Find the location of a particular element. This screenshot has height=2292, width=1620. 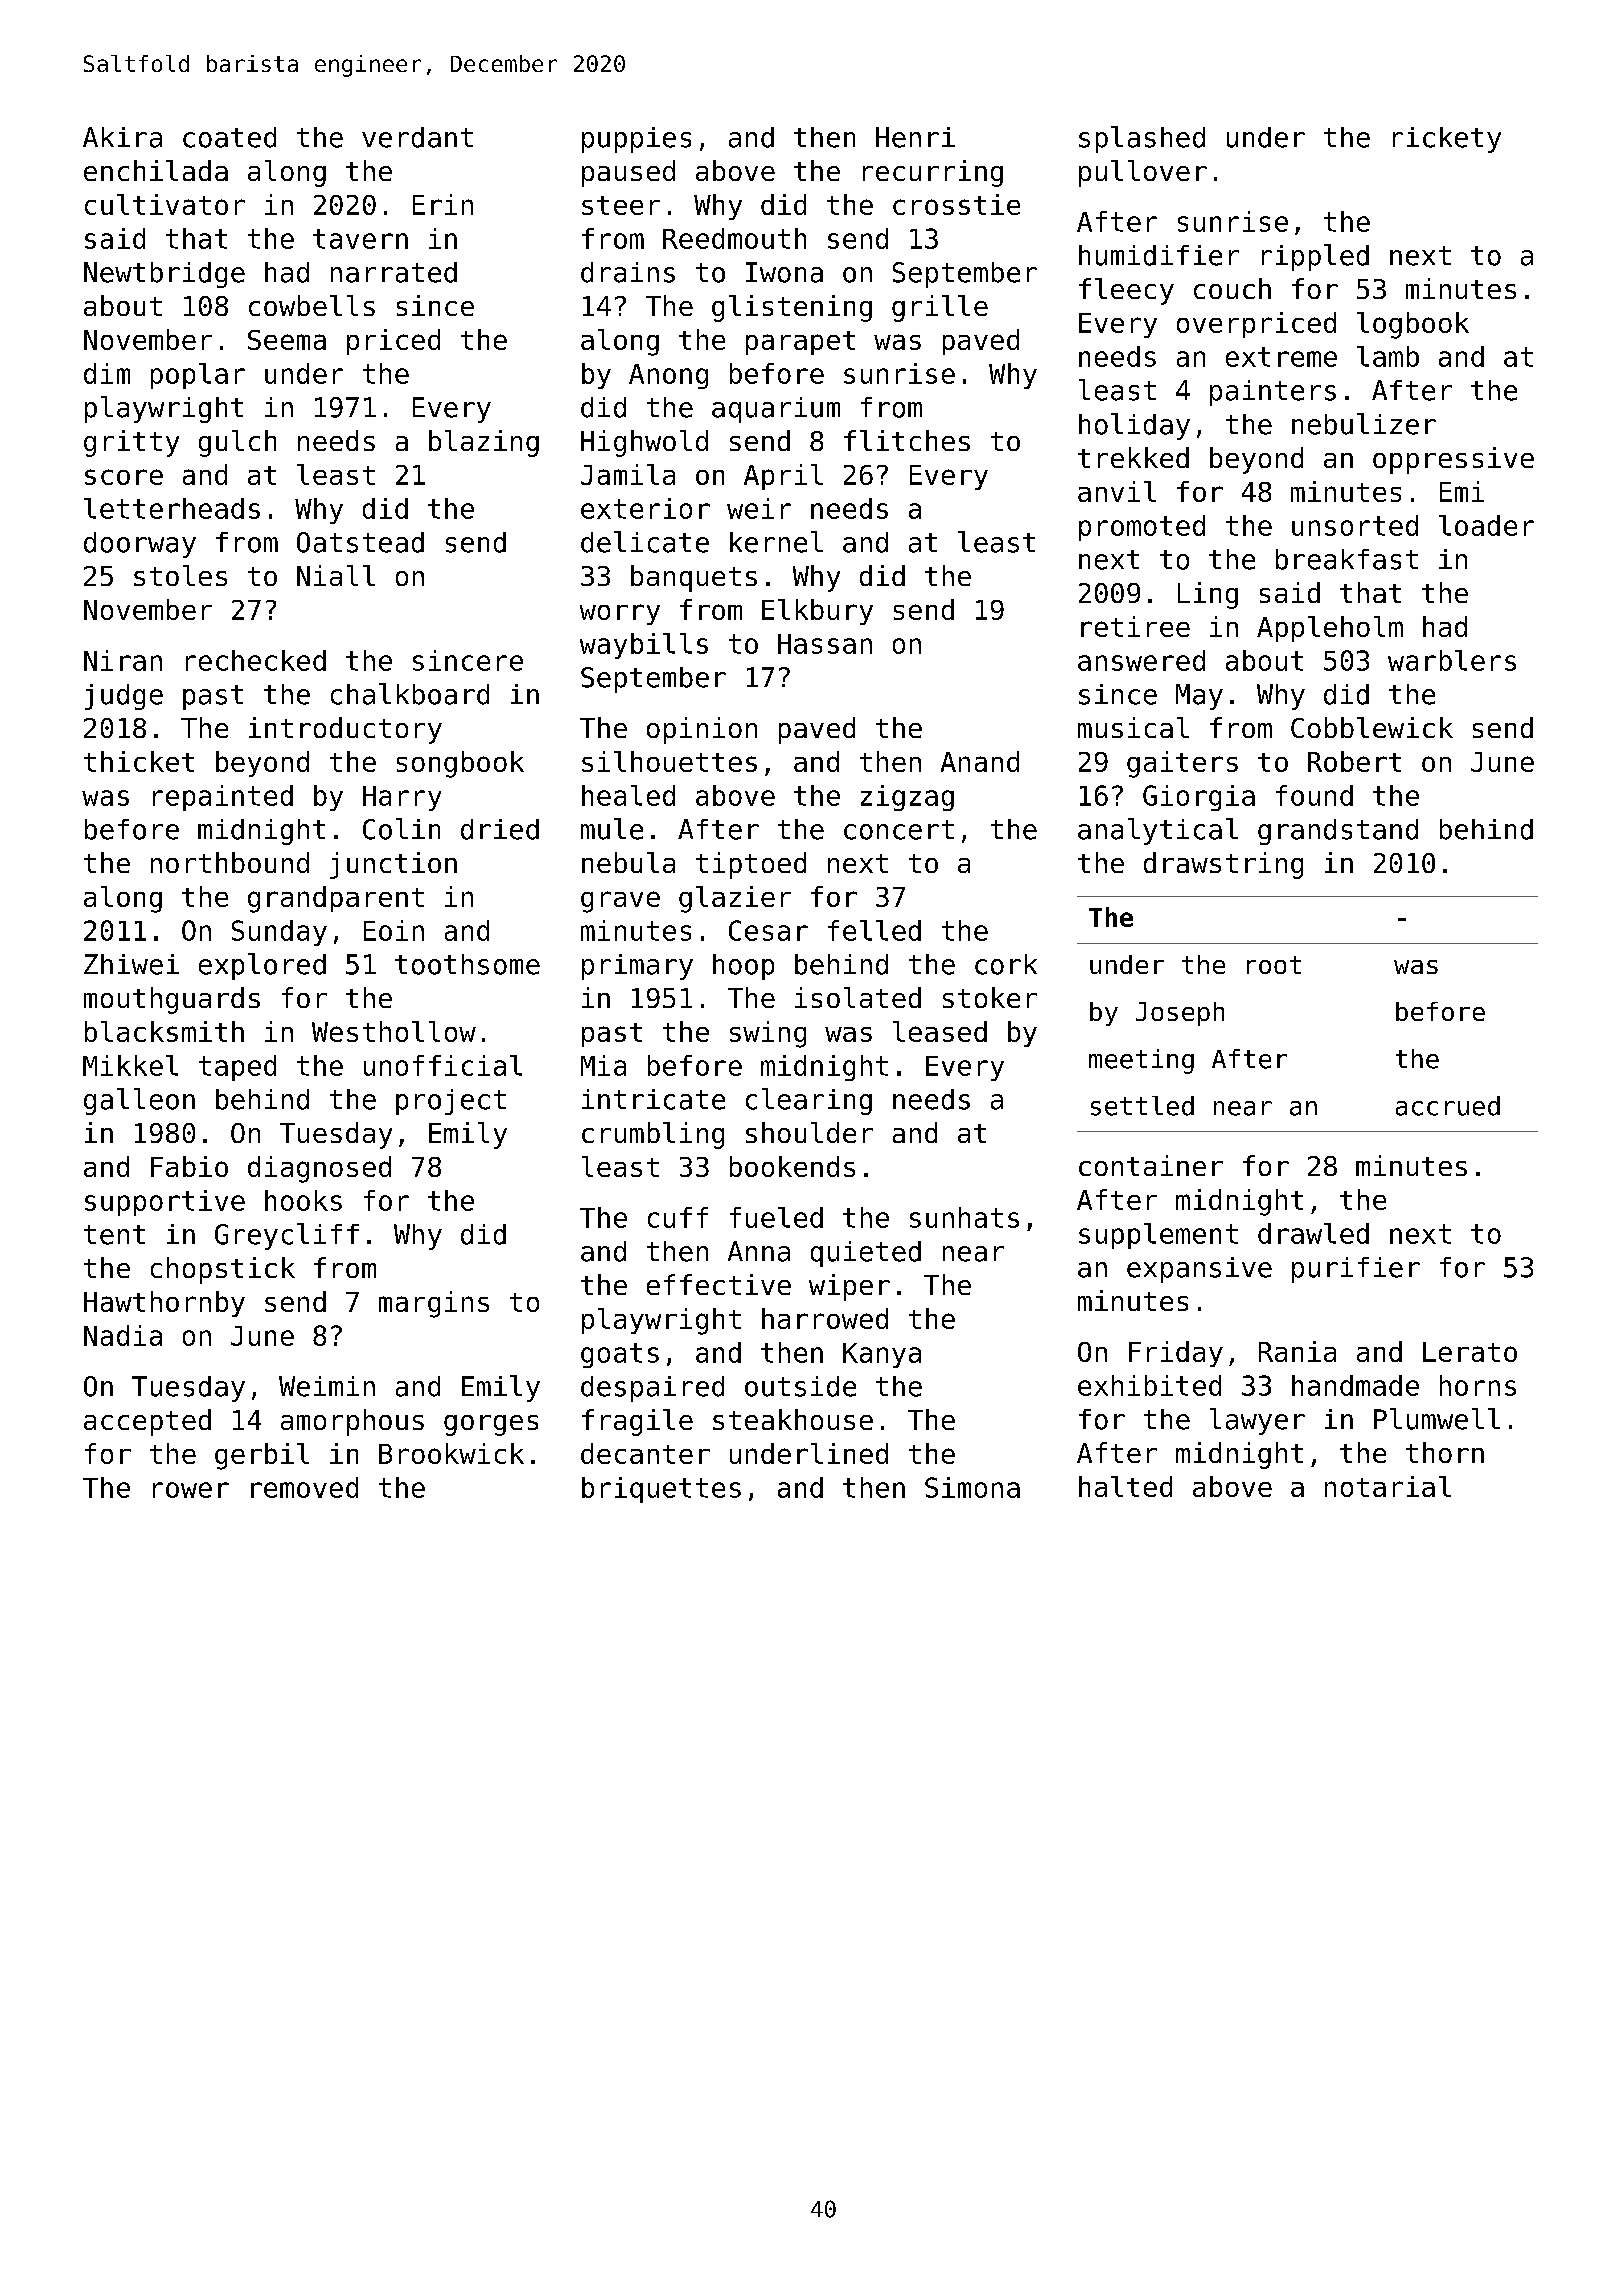

healed is located at coordinates (628, 795).
